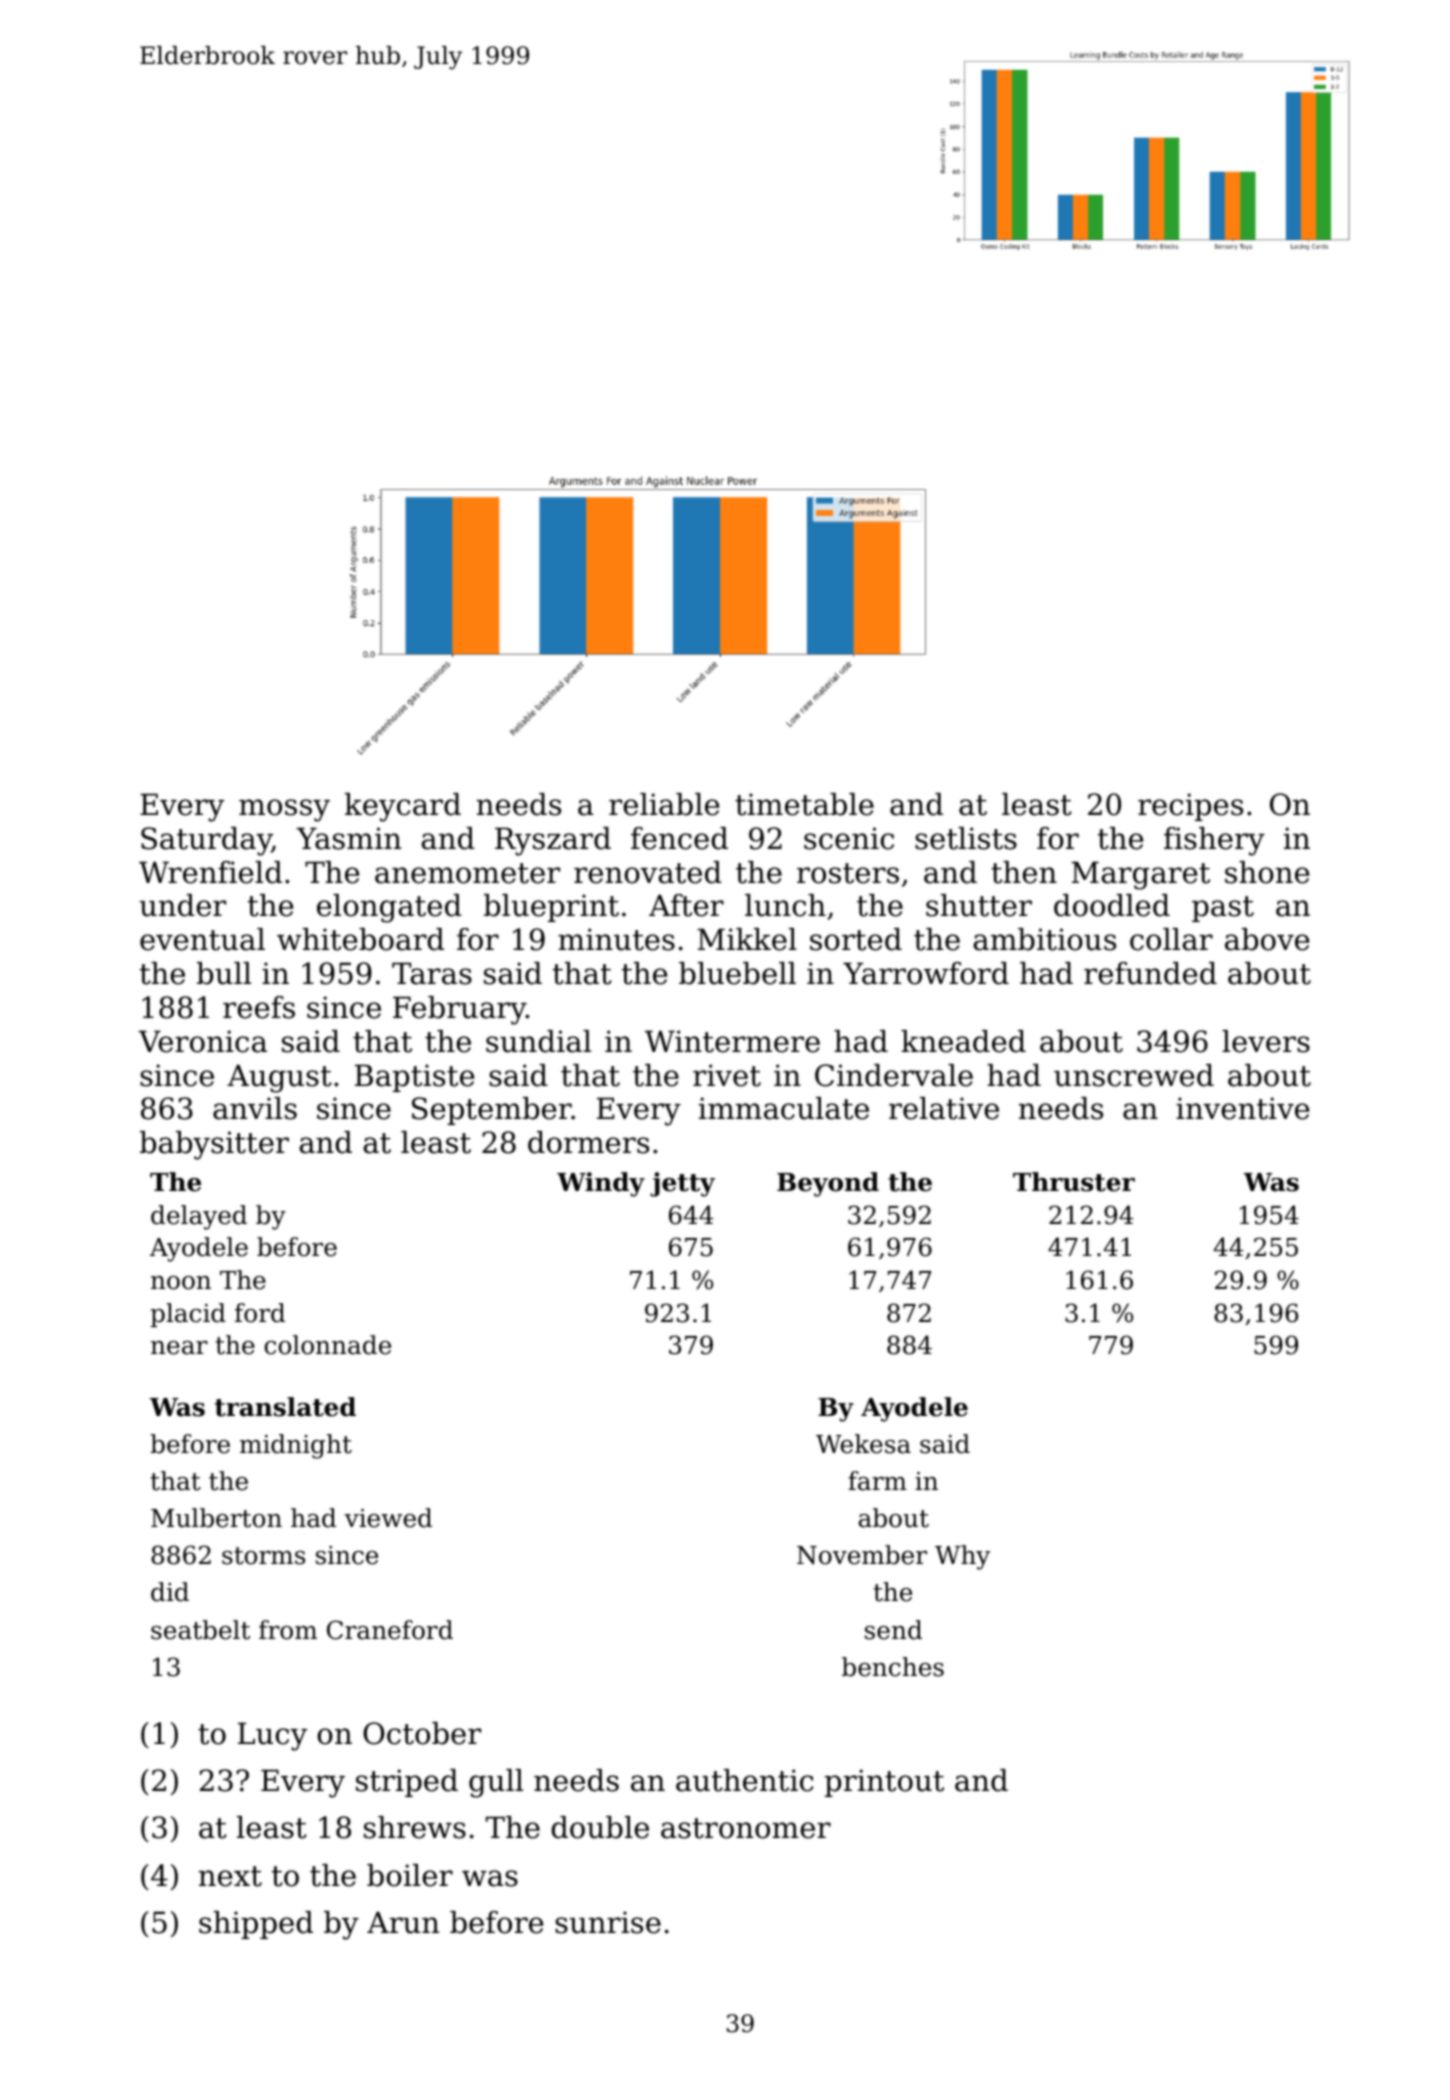 This image has height=2100, width=1450. Describe the element at coordinates (414, 1078) in the image. I see `Baptiste` at that location.
